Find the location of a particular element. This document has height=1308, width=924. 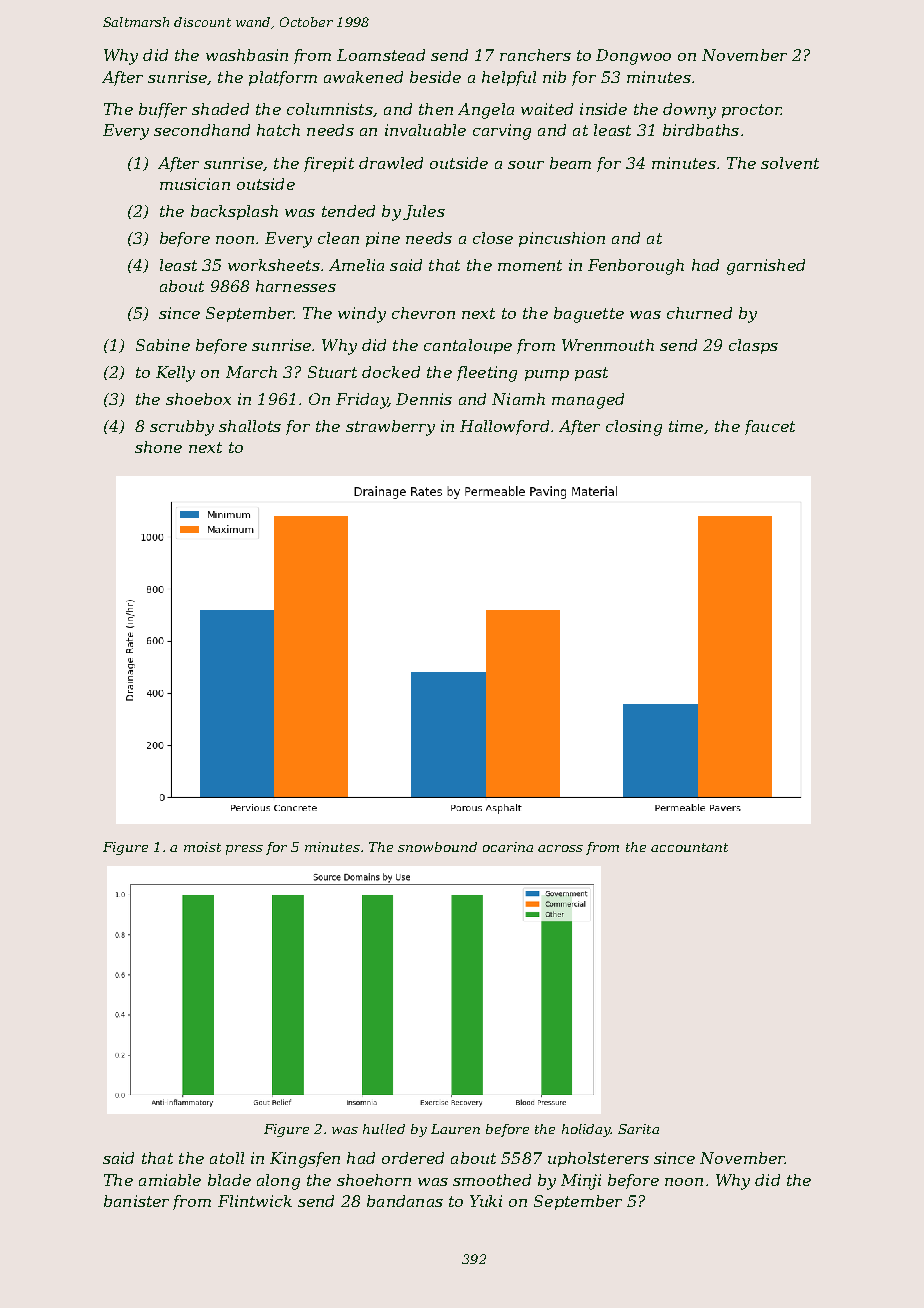

moist is located at coordinates (202, 847).
